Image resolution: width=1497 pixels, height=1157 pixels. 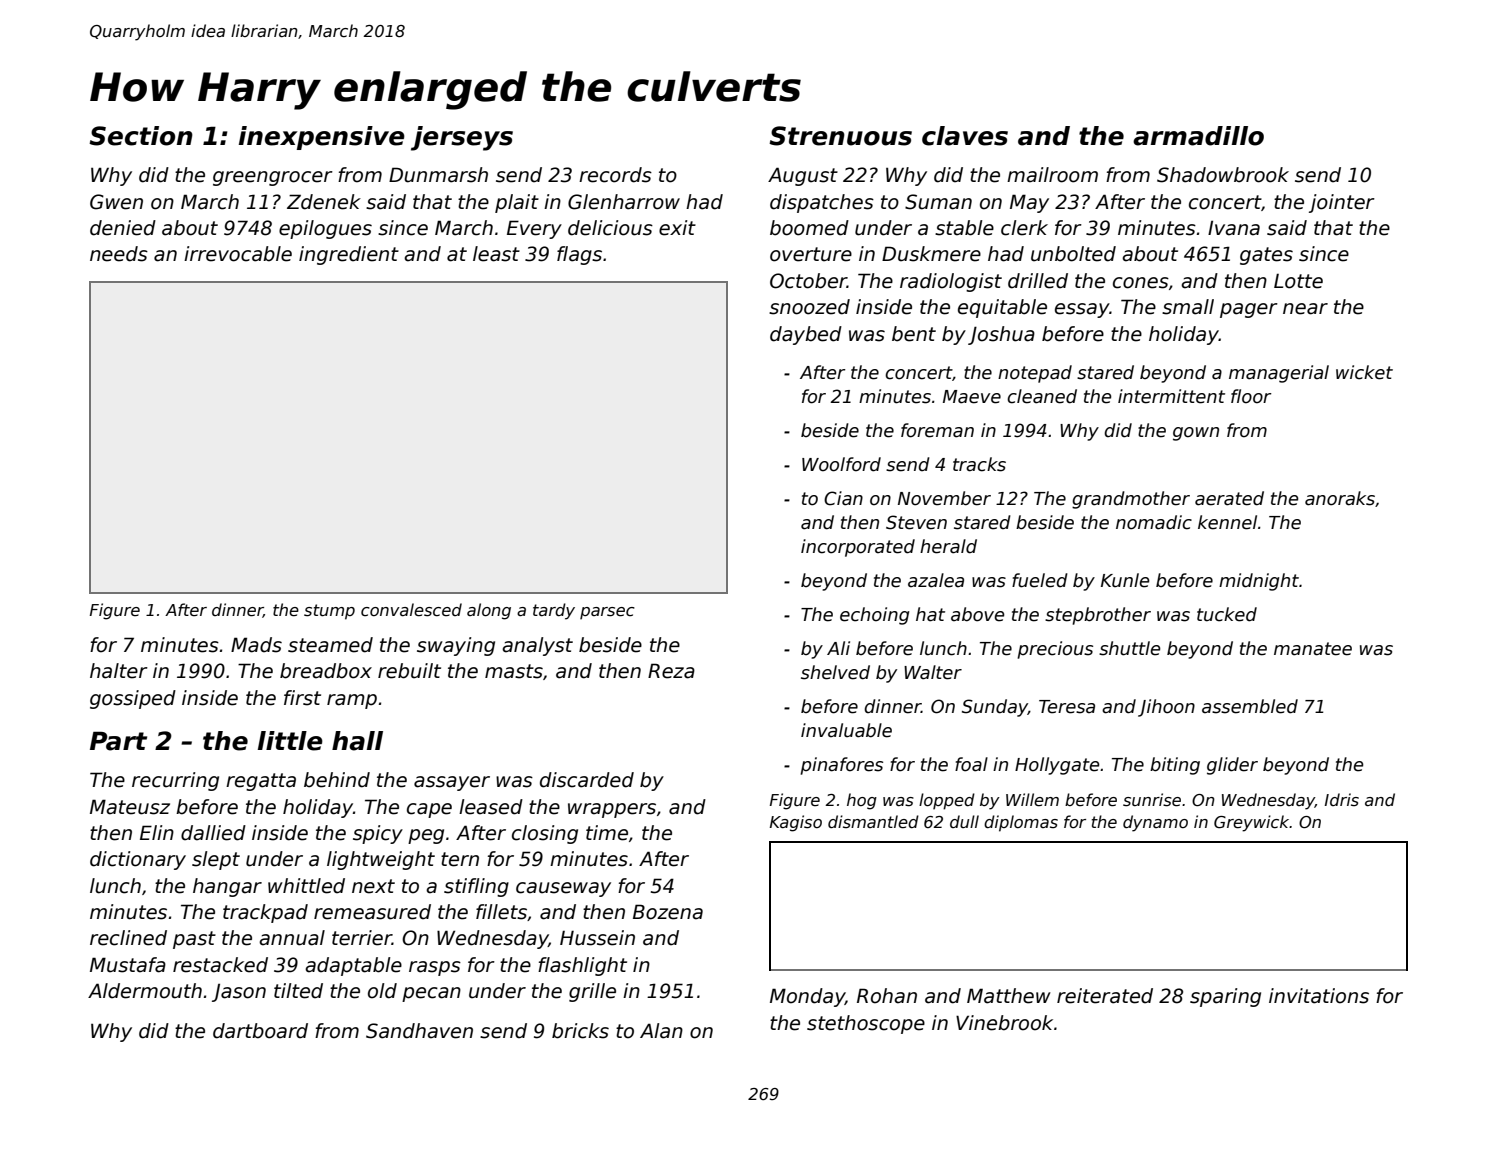 What do you see at coordinates (409, 671) in the screenshot?
I see `rebuilt` at bounding box center [409, 671].
